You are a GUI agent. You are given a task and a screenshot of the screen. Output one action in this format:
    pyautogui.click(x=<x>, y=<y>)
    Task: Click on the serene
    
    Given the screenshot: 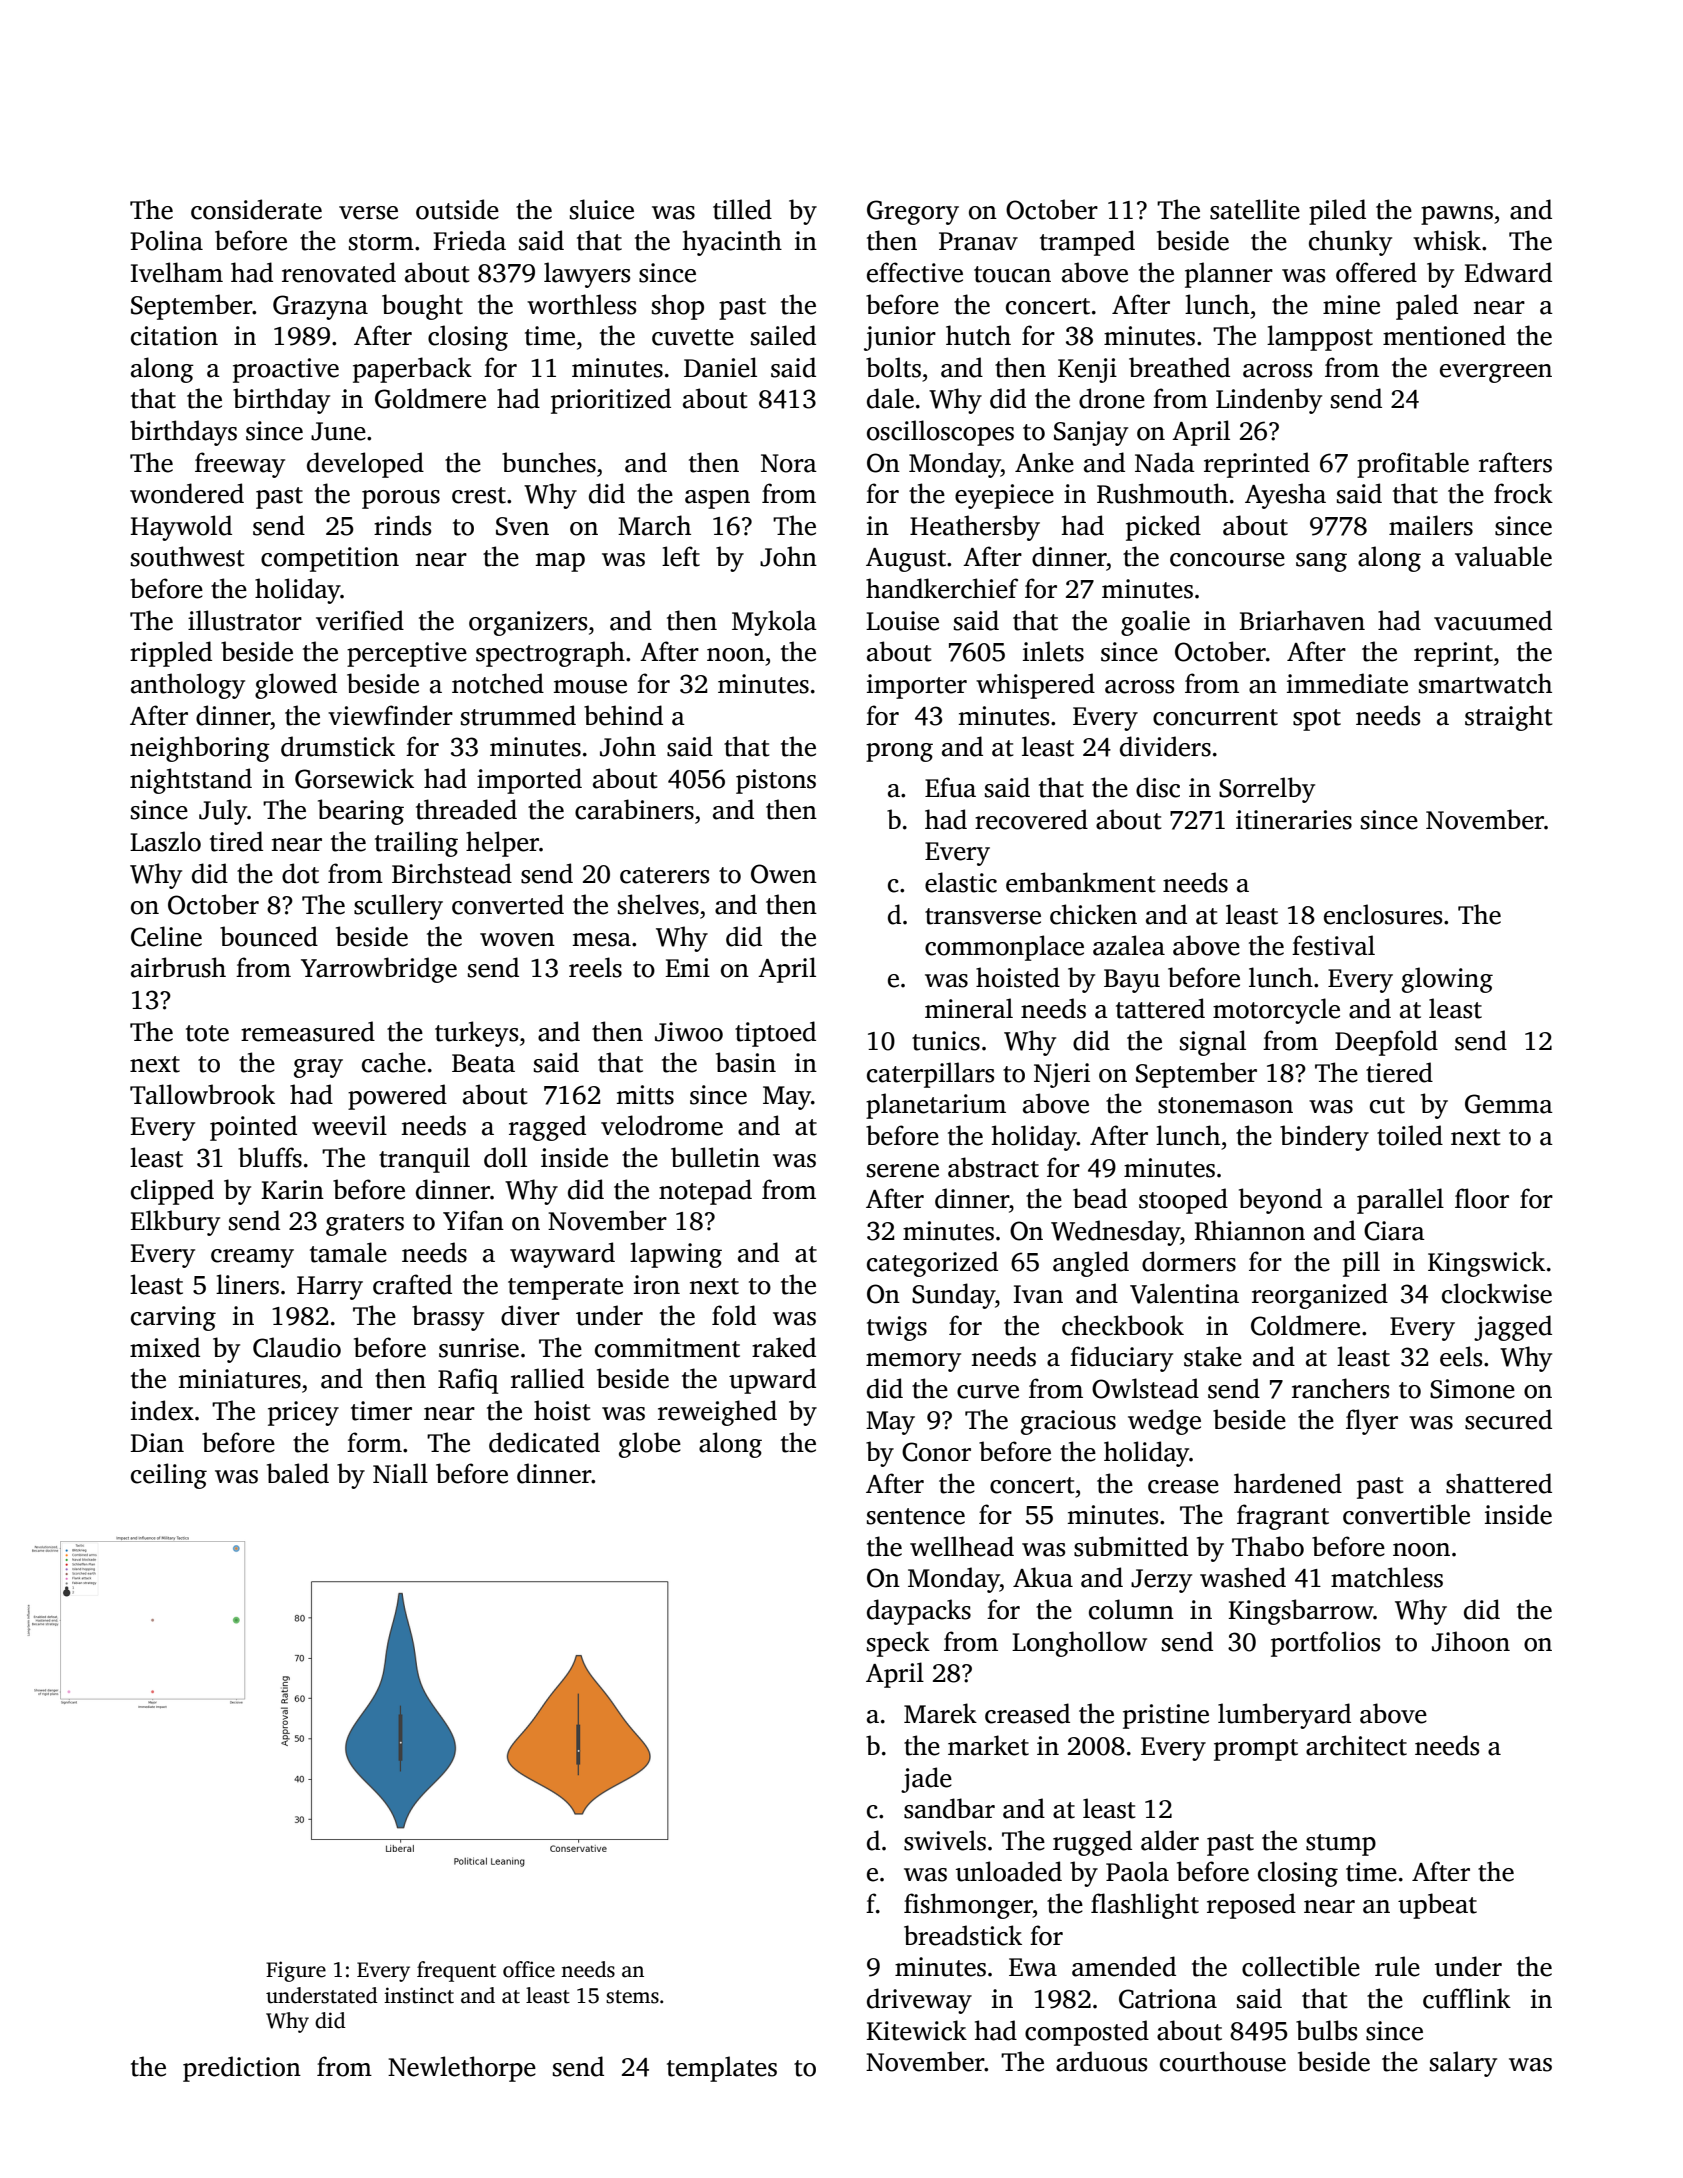 What is the action you would take?
    pyautogui.click(x=903, y=1171)
